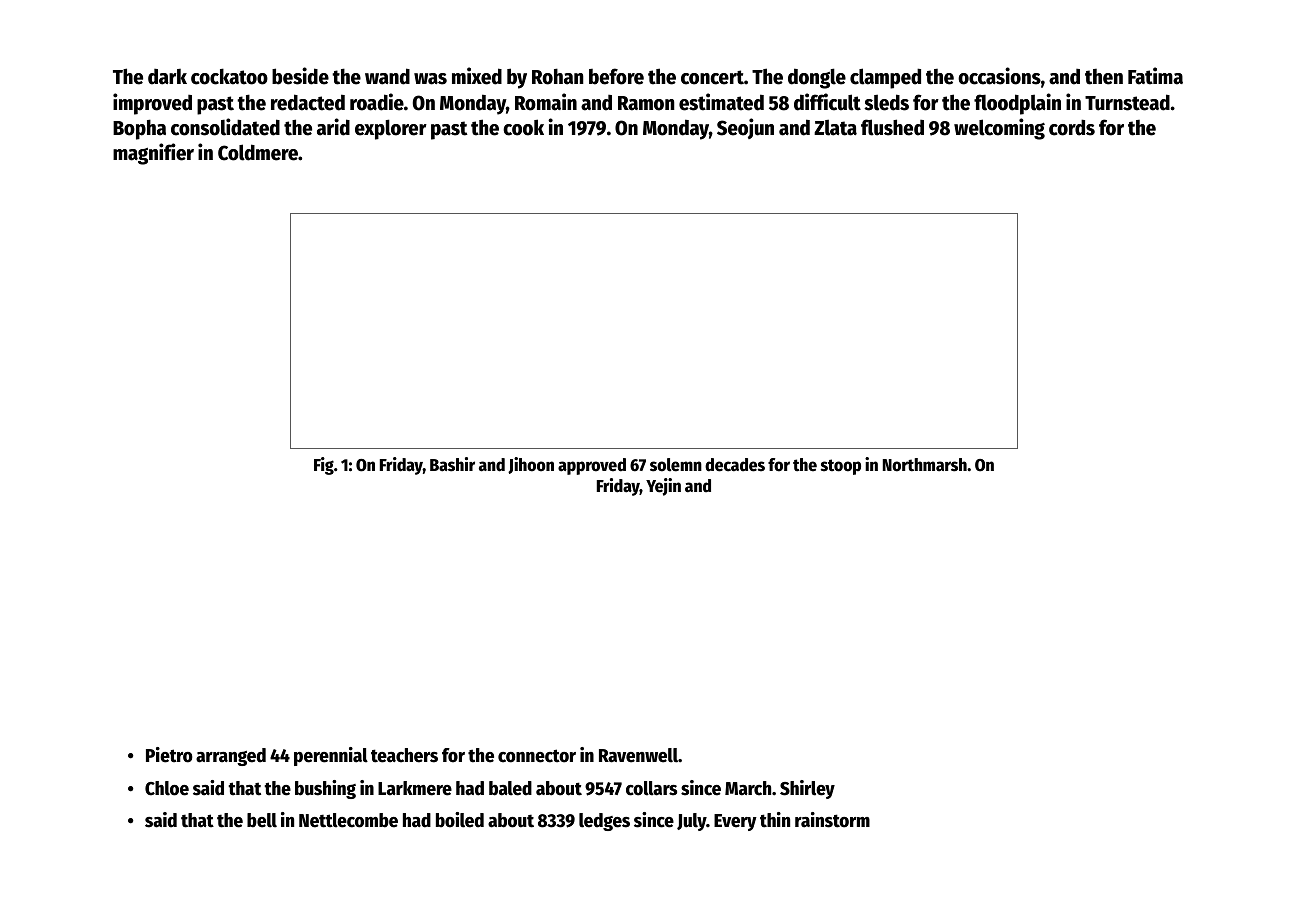  What do you see at coordinates (807, 789) in the document?
I see `Shirley` at bounding box center [807, 789].
